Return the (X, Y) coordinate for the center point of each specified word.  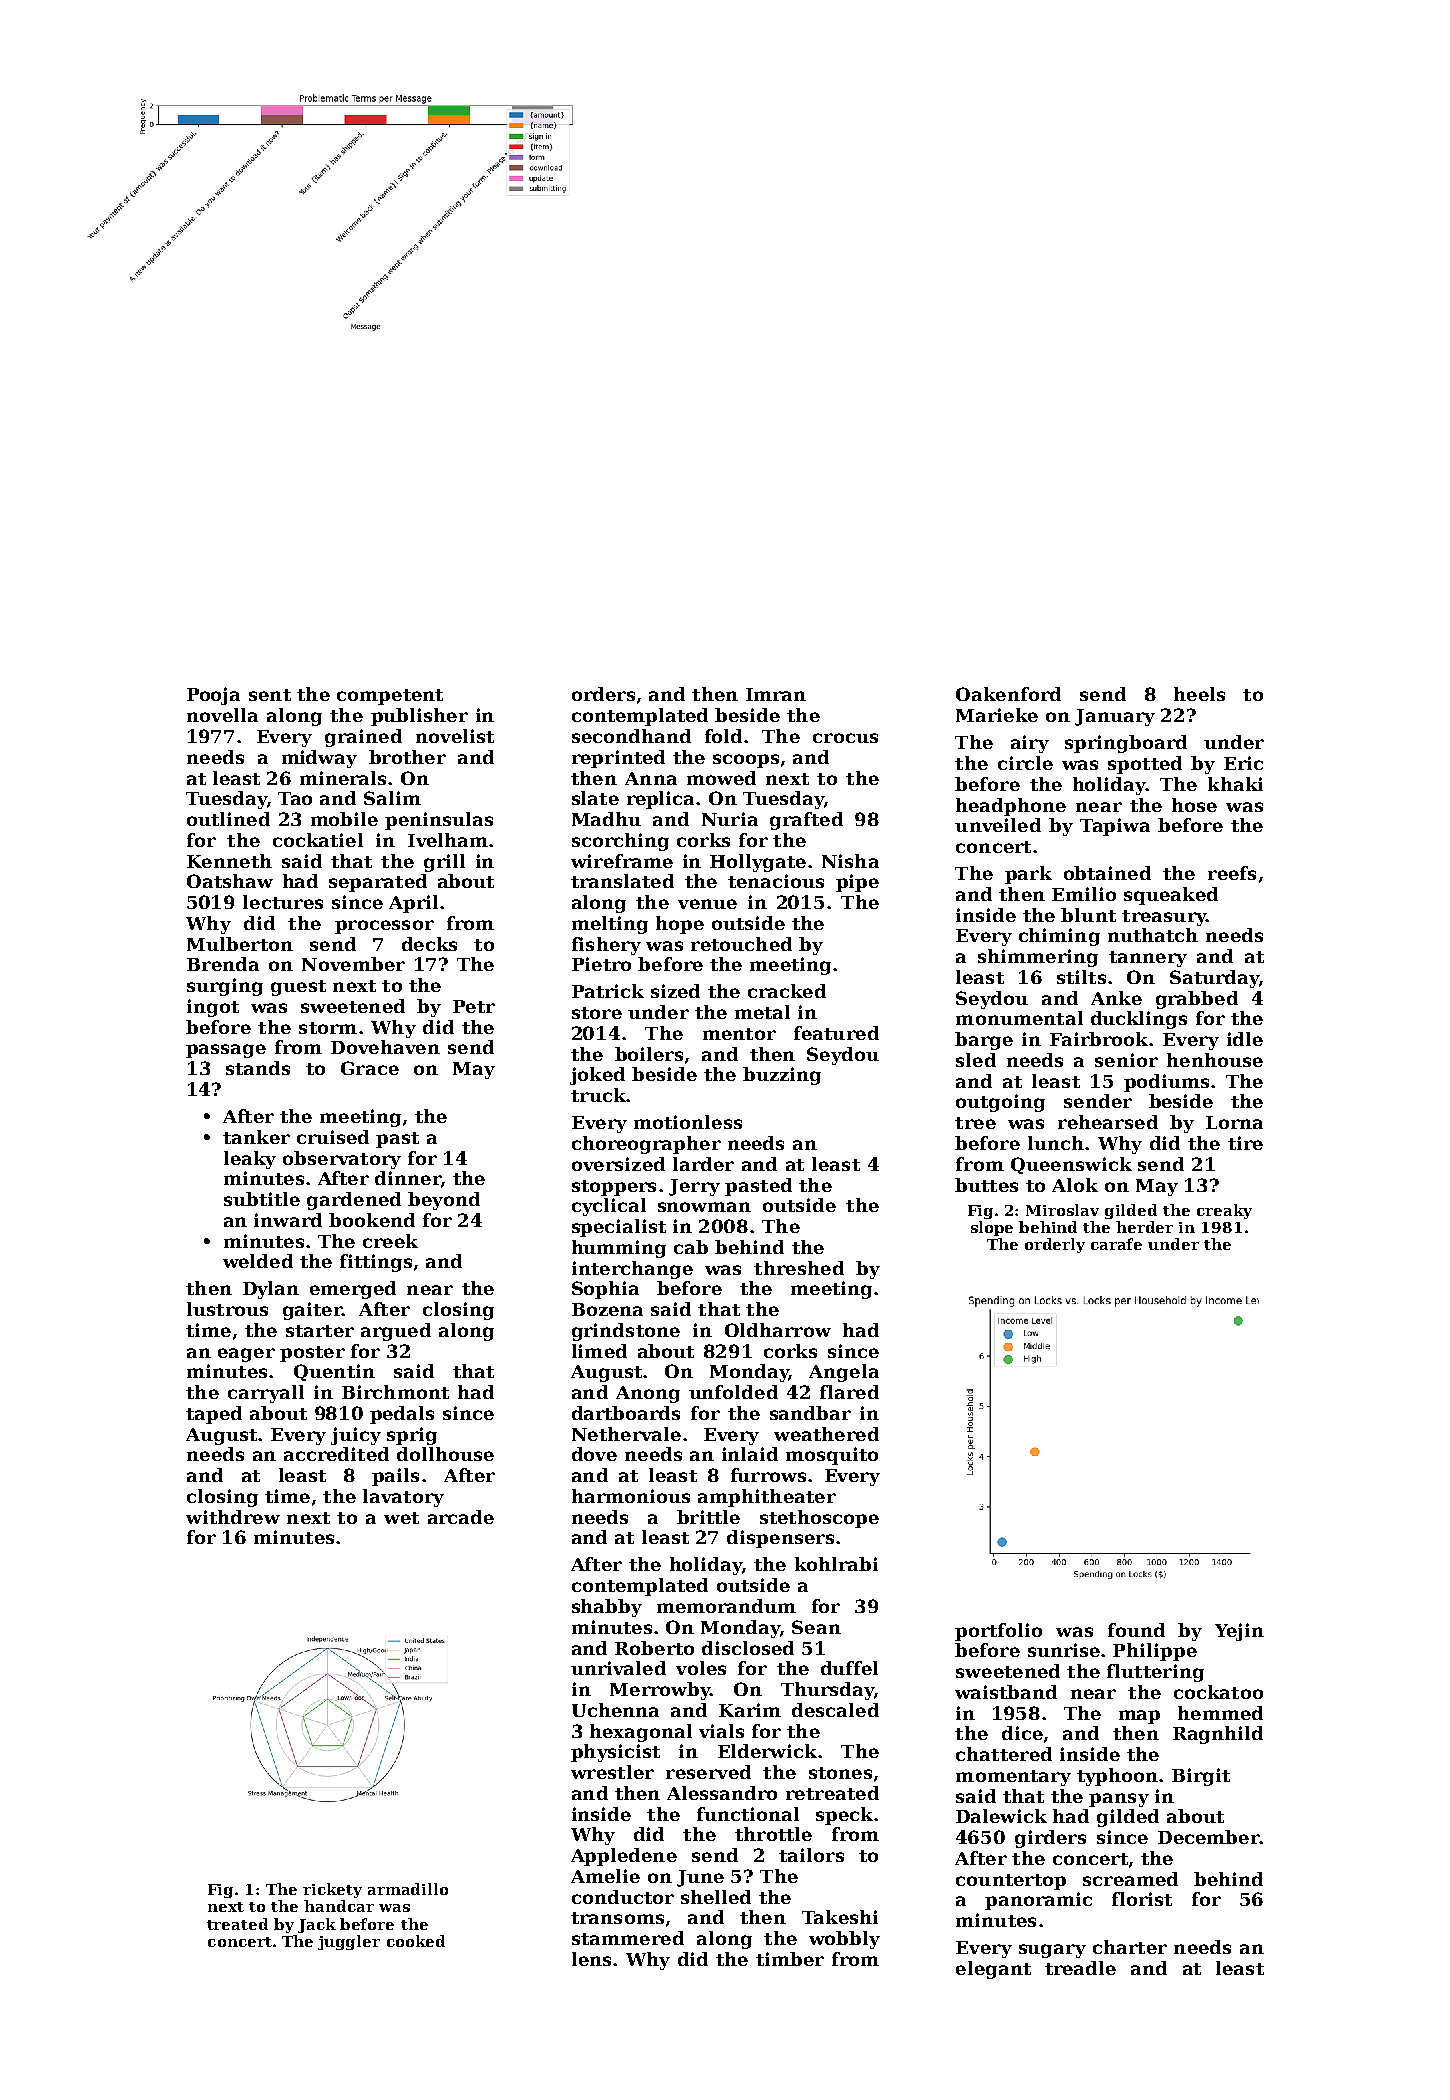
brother (407, 757)
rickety (332, 1890)
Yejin (1239, 1632)
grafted (806, 821)
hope (680, 925)
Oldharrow (778, 1330)
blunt (1088, 915)
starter (320, 1331)
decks (429, 944)
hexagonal (641, 1733)
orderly (1055, 1245)
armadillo (408, 1889)
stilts (1081, 977)
